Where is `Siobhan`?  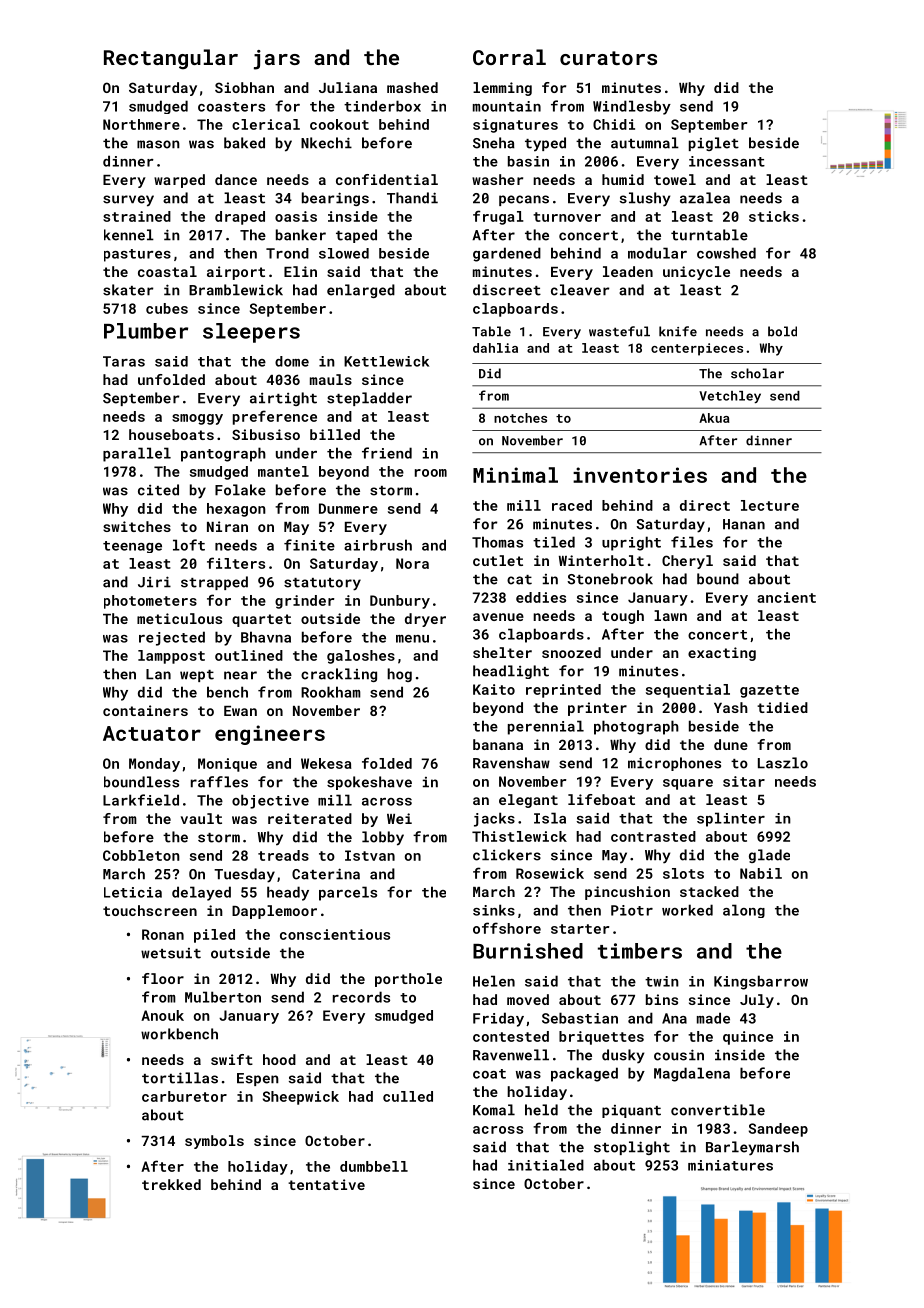
Siobhan is located at coordinates (244, 87).
